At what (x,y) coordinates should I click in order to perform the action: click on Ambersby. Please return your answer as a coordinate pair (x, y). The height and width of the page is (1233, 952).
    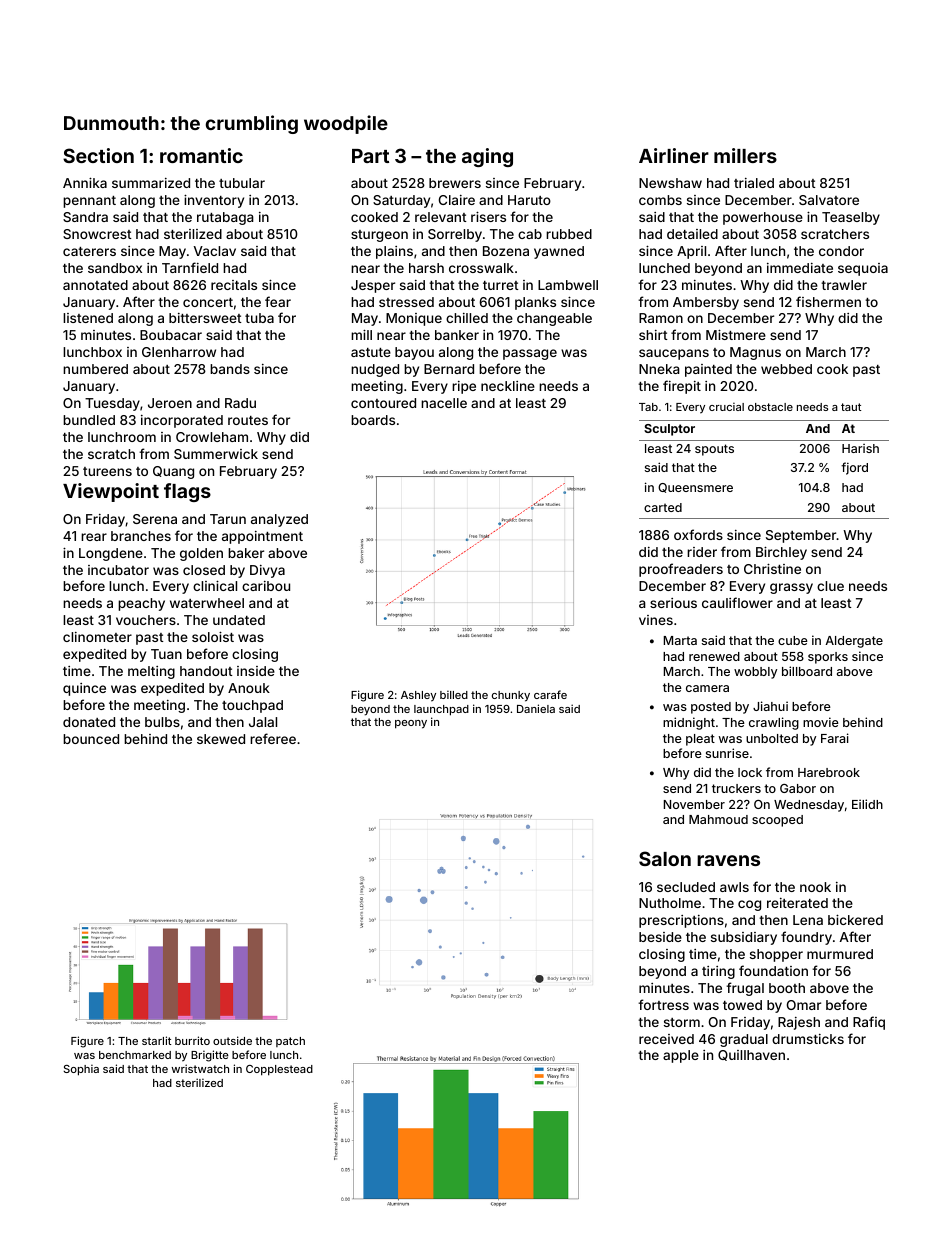
    Looking at the image, I should click on (706, 303).
